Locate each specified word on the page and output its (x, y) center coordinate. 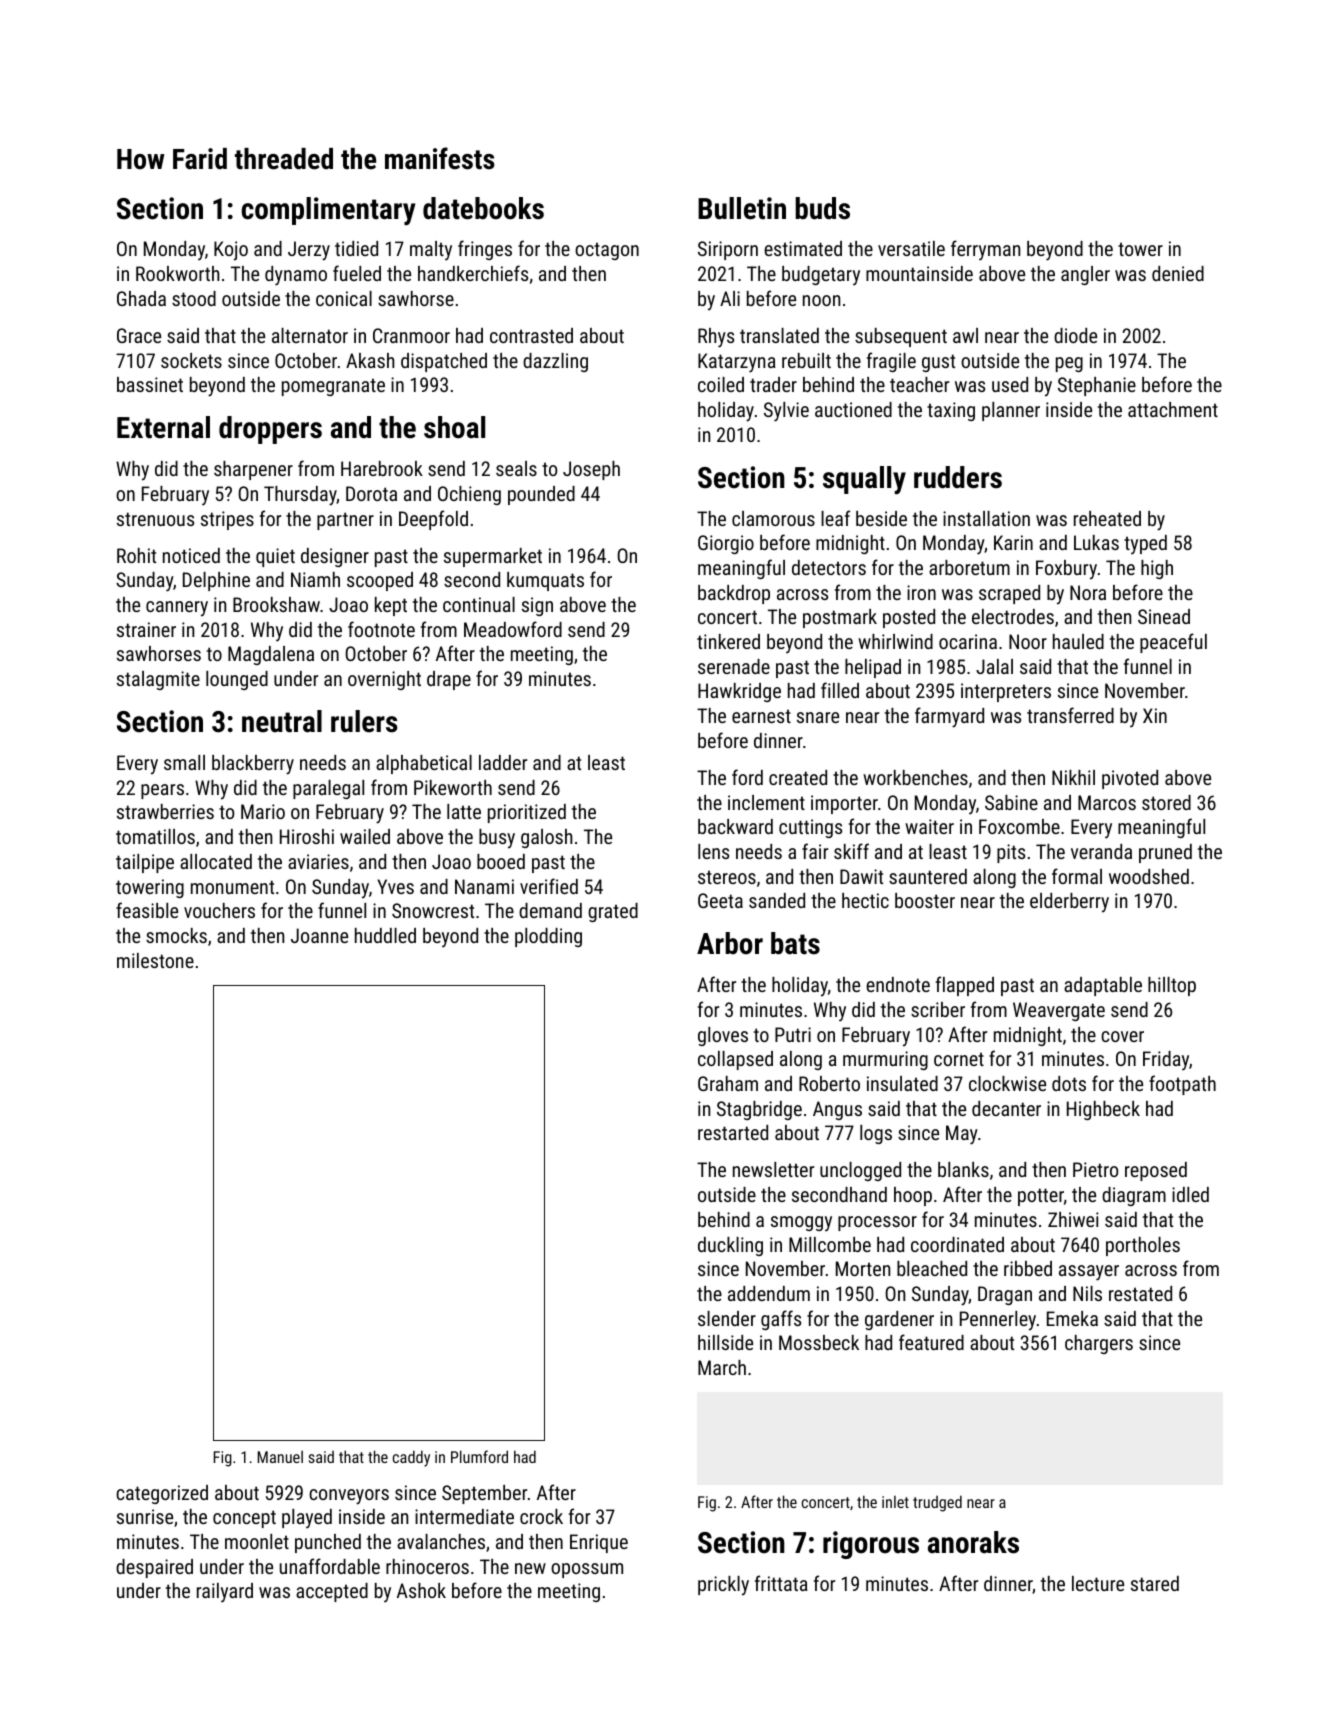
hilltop (1172, 986)
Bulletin (742, 208)
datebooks (483, 208)
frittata (781, 1583)
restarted (733, 1132)
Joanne (319, 935)
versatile (911, 248)
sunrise (145, 1516)
